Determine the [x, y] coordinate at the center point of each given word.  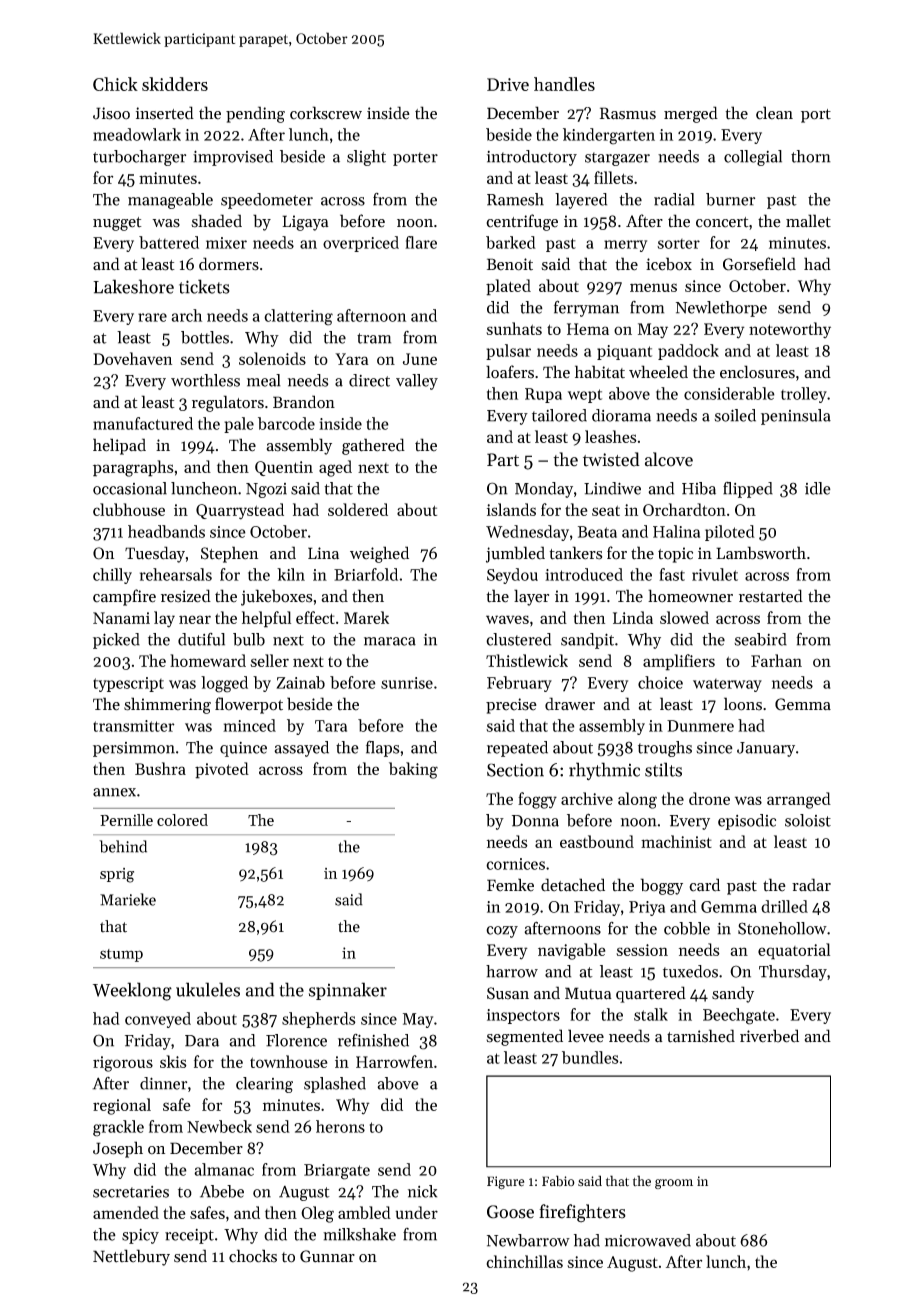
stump [121, 955]
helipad [119, 446]
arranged [799, 800]
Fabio [558, 1181]
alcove [669, 459]
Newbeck [219, 1126]
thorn [811, 156]
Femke [510, 885]
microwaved [648, 1240]
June [420, 359]
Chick [115, 84]
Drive [508, 84]
